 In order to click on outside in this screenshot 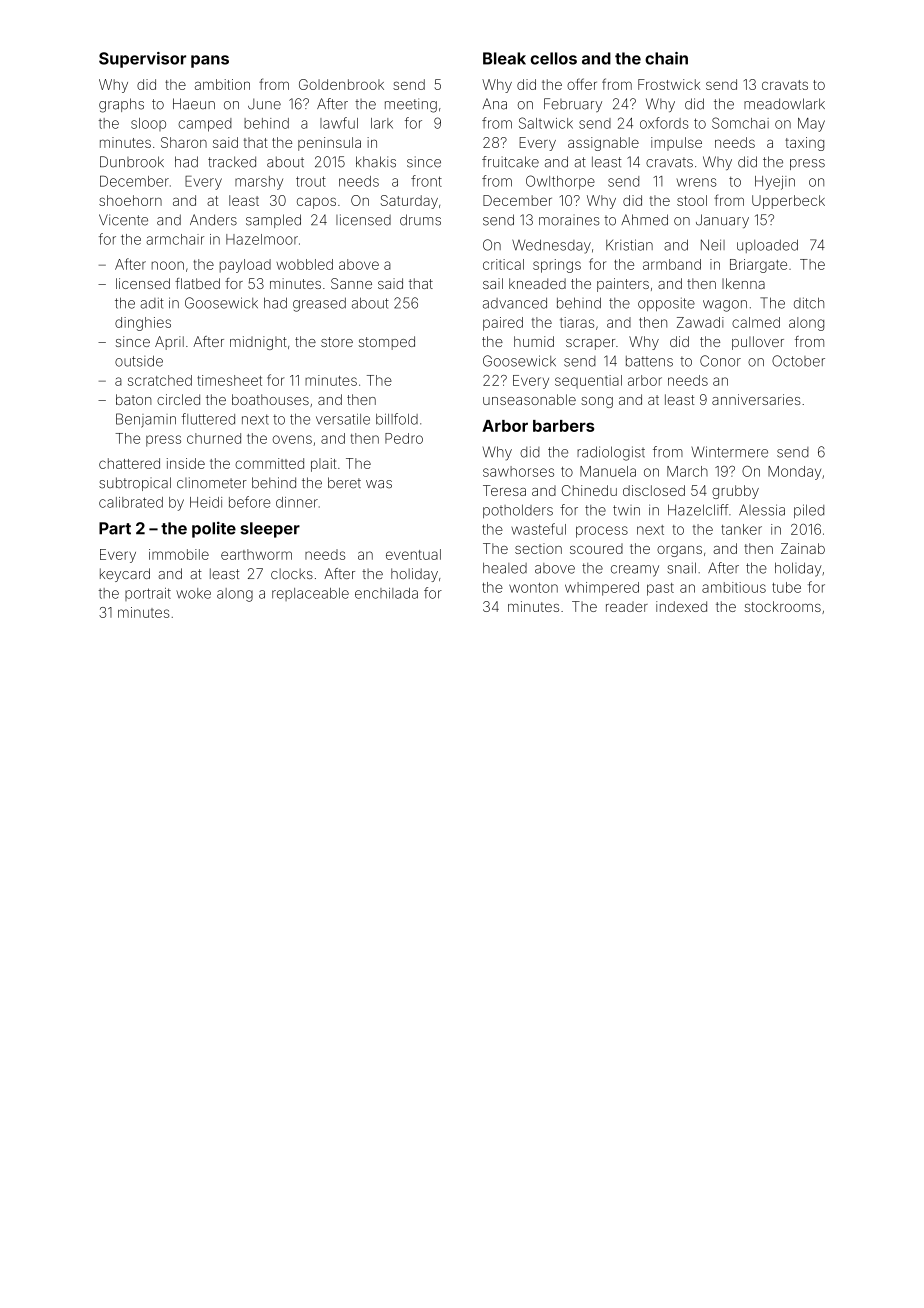, I will do `click(139, 361)`.
